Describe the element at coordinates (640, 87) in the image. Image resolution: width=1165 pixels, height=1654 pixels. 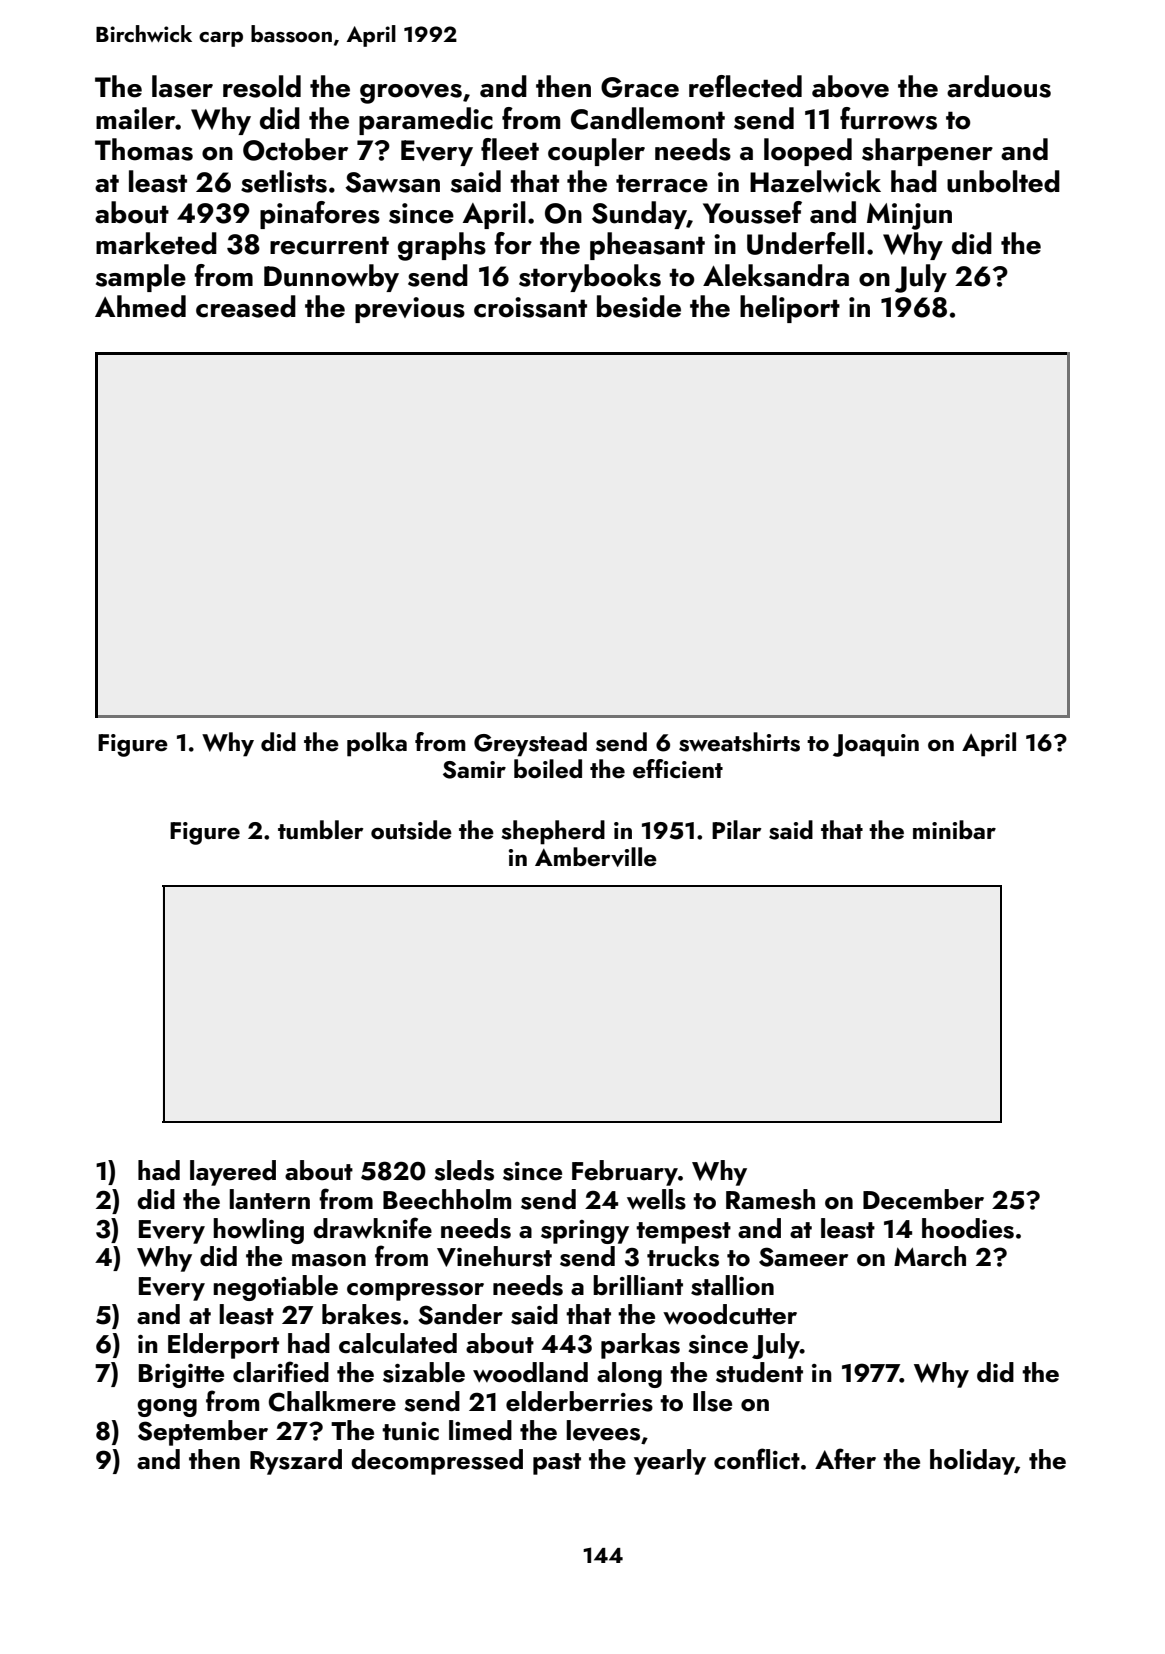
I see `Grace` at that location.
